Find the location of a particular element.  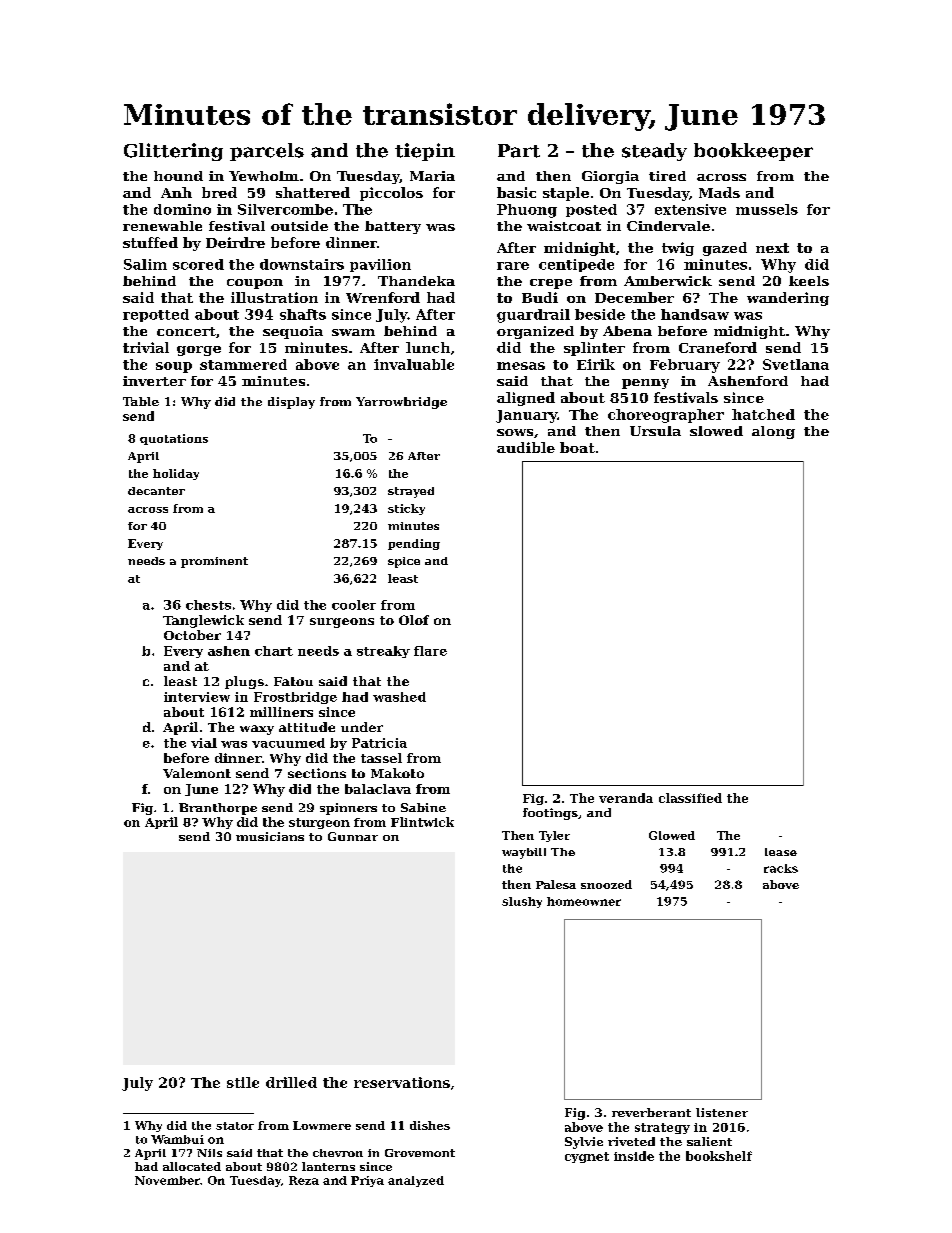

analyzed is located at coordinates (416, 1181).
